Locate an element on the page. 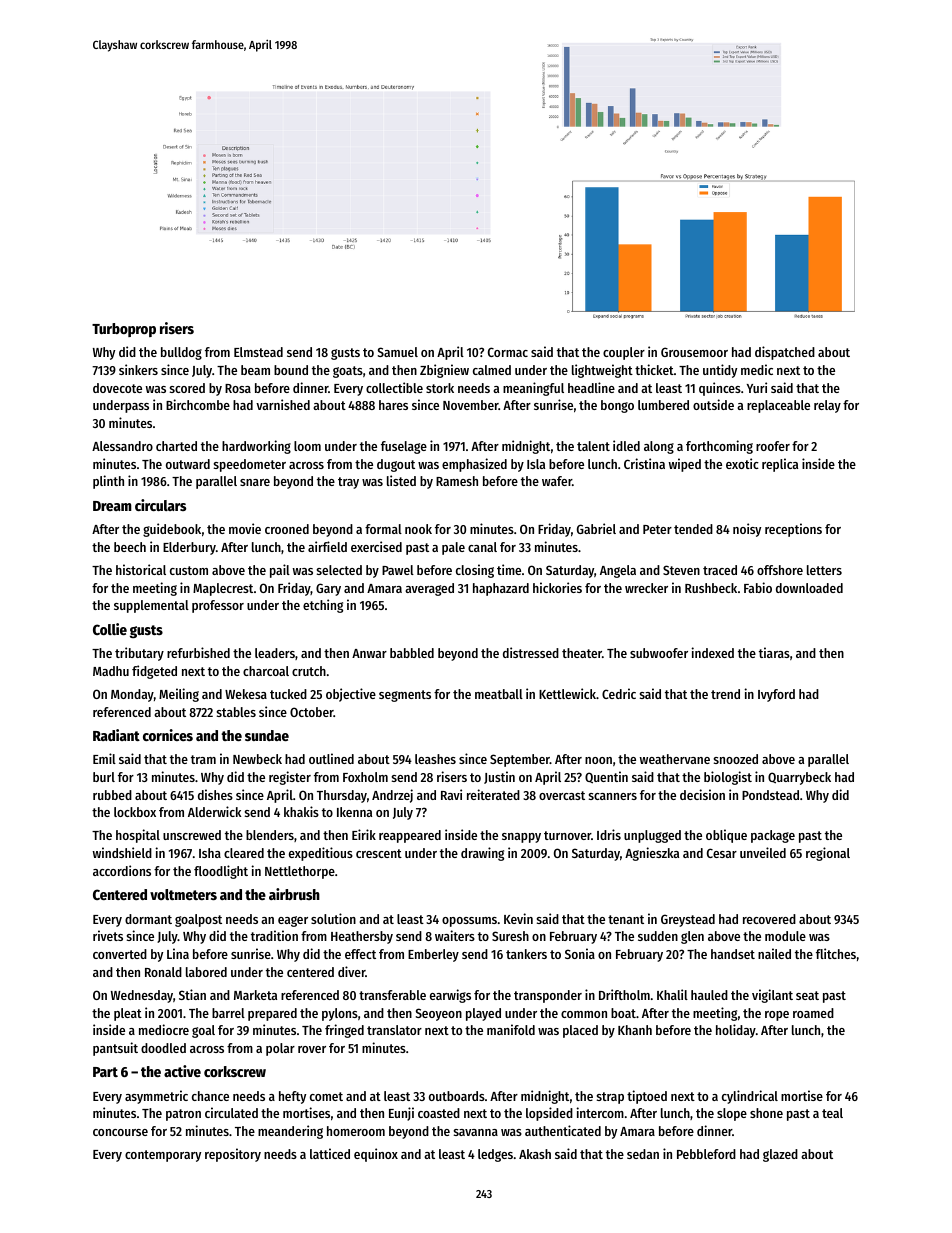  nook is located at coordinates (418, 529).
